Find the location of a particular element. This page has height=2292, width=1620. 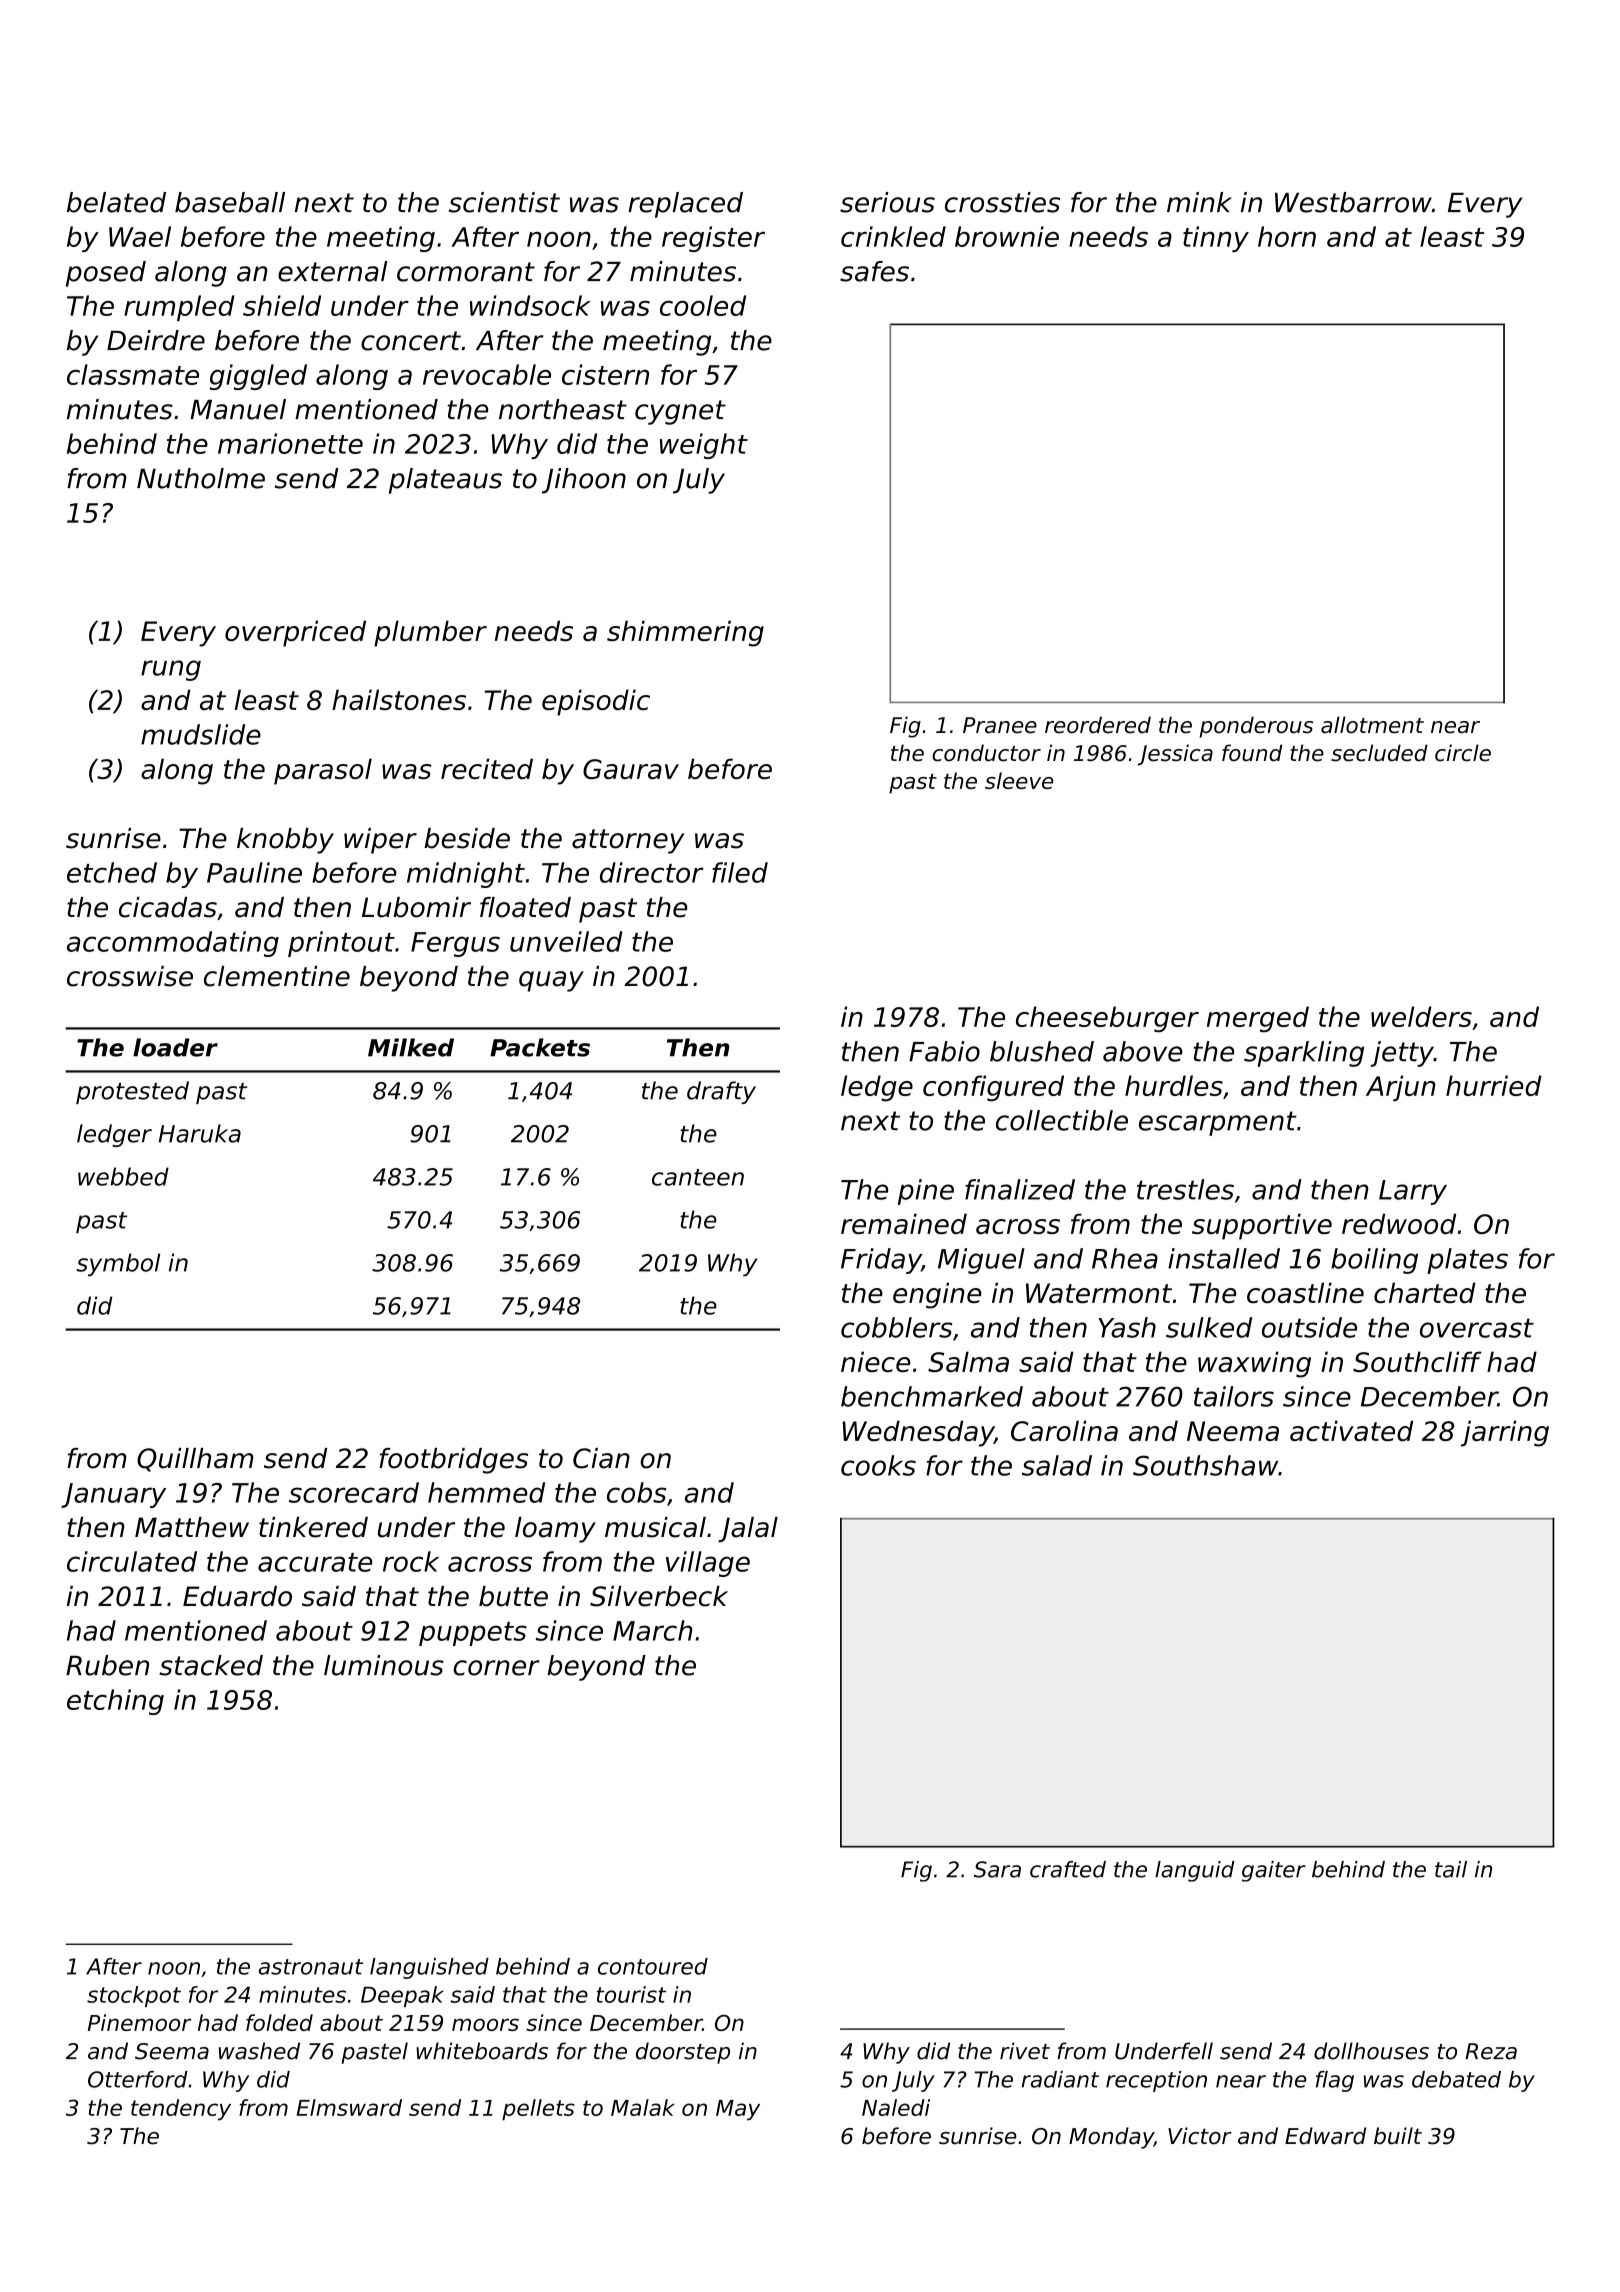

January is located at coordinates (113, 1495).
